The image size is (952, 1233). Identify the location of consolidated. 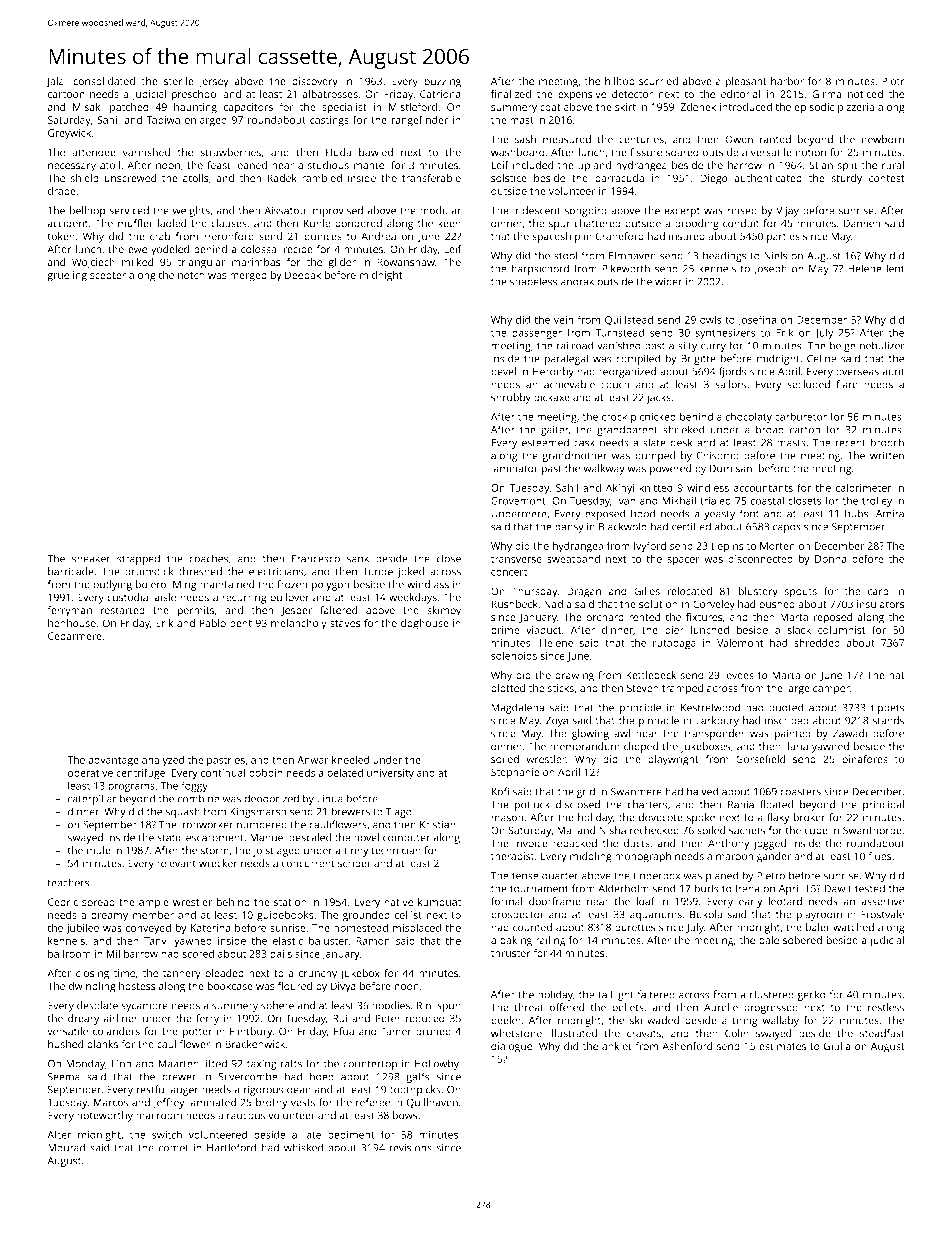
(104, 81).
